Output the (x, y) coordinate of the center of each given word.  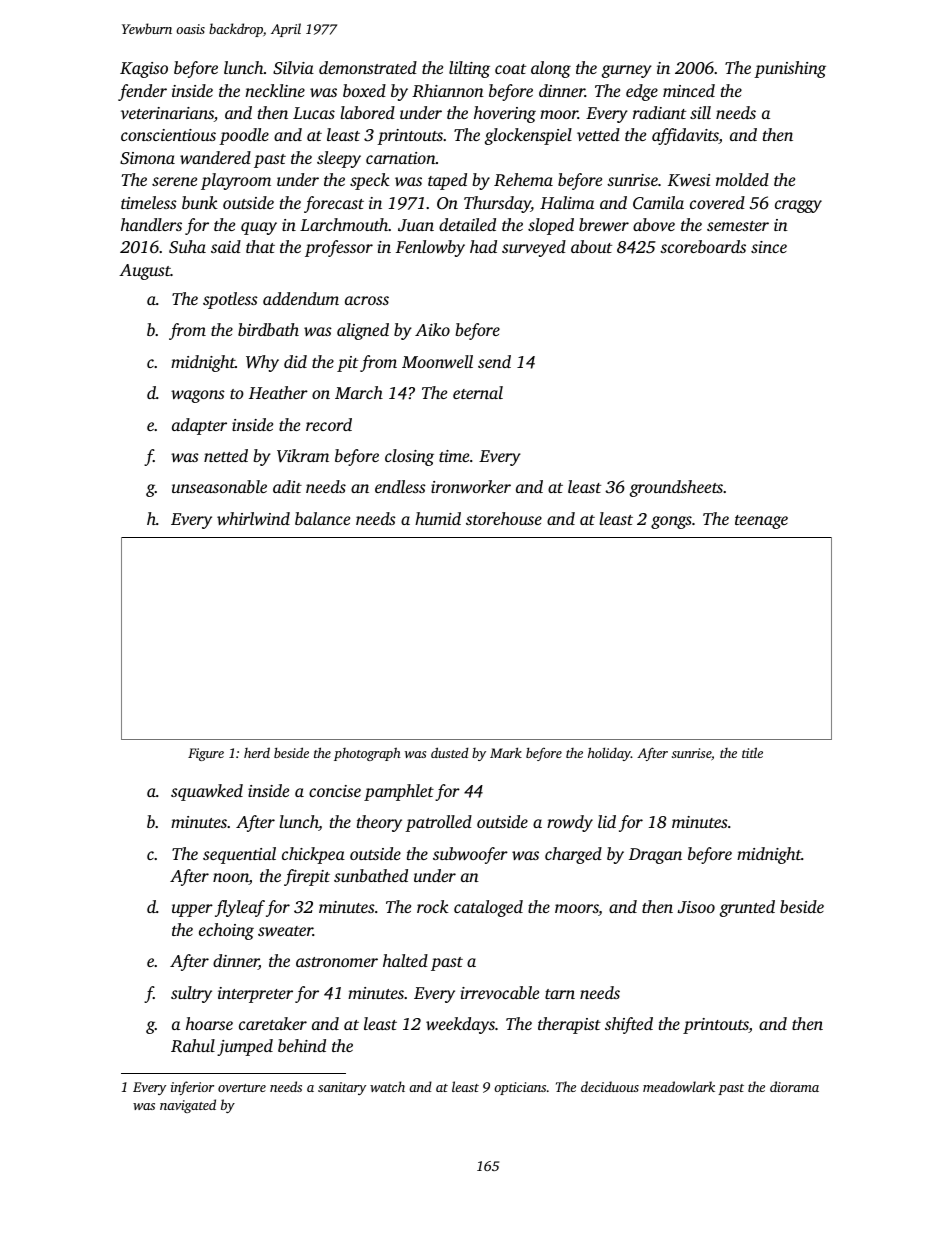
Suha (187, 247)
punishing (790, 69)
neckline (275, 90)
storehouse (504, 518)
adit (287, 486)
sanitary (342, 1088)
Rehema (523, 179)
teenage (761, 522)
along (551, 69)
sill (700, 112)
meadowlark (679, 1086)
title (752, 752)
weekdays (460, 1025)
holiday (609, 754)
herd (257, 752)
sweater (285, 931)
